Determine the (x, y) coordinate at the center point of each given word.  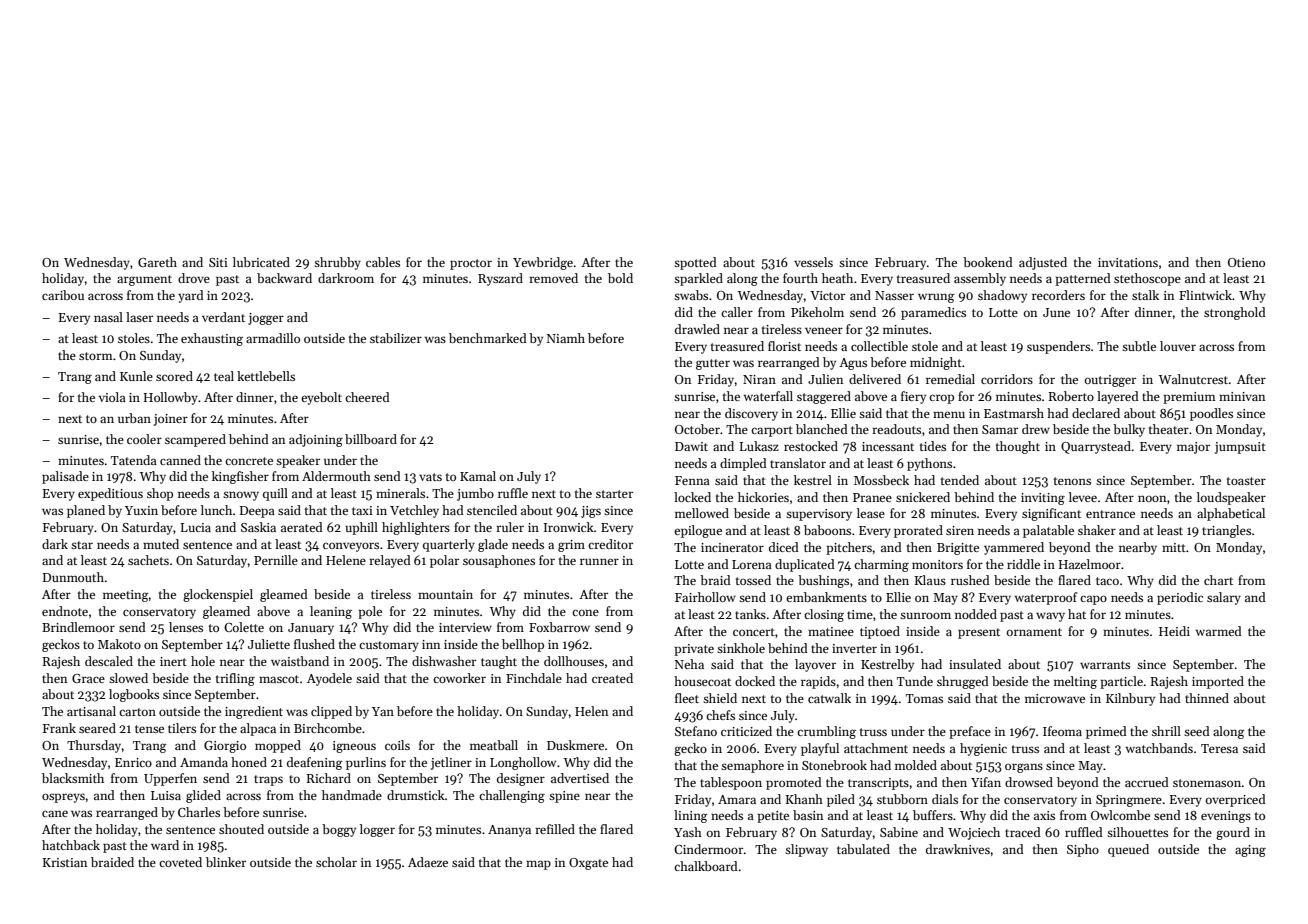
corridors (1007, 379)
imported (1218, 682)
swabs (691, 295)
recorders (1058, 295)
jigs (591, 512)
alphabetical (1231, 514)
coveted (180, 862)
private (694, 650)
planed (86, 511)
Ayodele (329, 679)
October (697, 429)
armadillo (273, 338)
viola (112, 397)
